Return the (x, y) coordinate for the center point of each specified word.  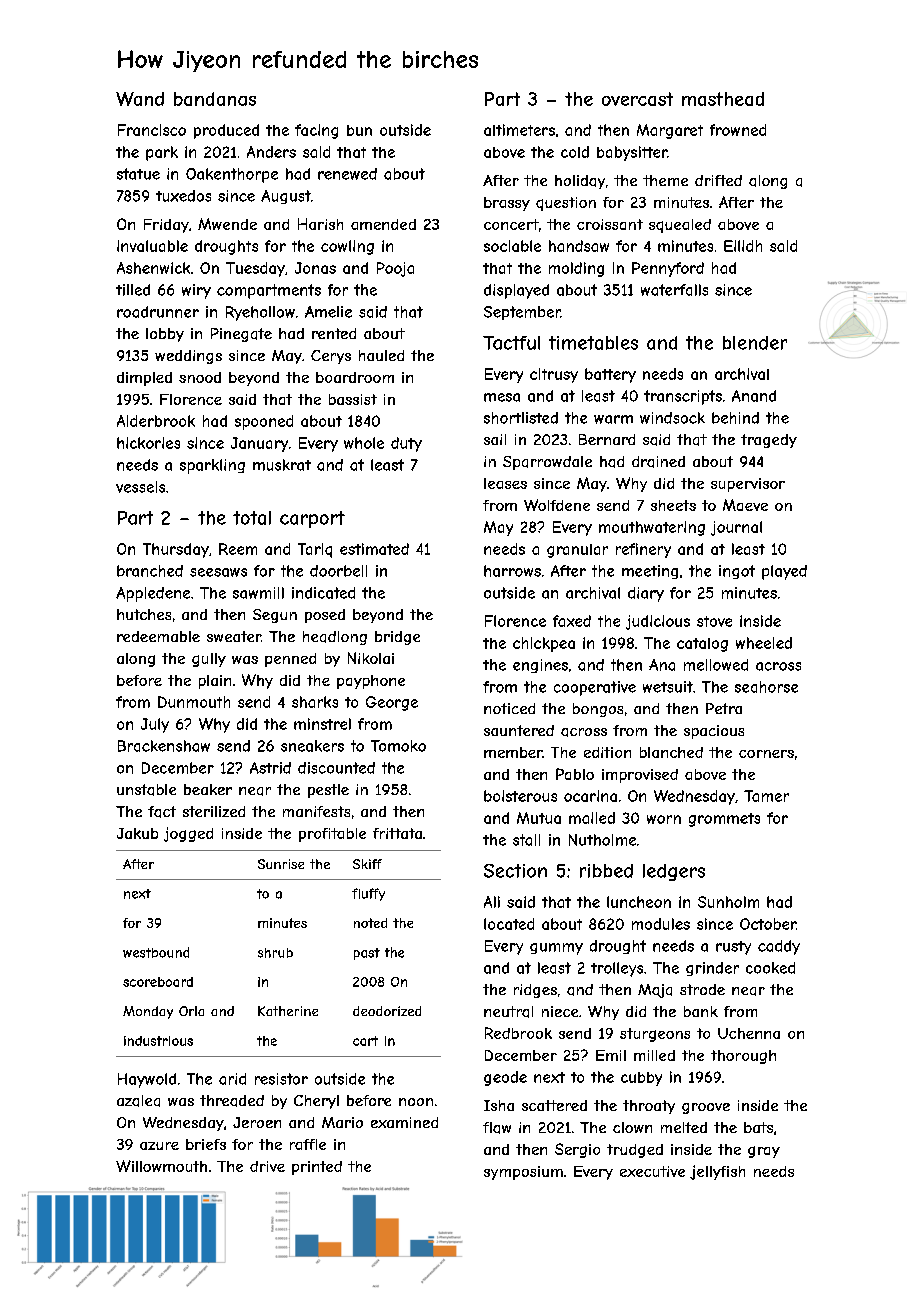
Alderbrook (156, 421)
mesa (502, 397)
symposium (523, 1173)
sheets (673, 505)
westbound (156, 952)
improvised (640, 776)
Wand (140, 99)
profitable (332, 835)
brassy (507, 204)
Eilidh (743, 246)
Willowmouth (161, 1166)
